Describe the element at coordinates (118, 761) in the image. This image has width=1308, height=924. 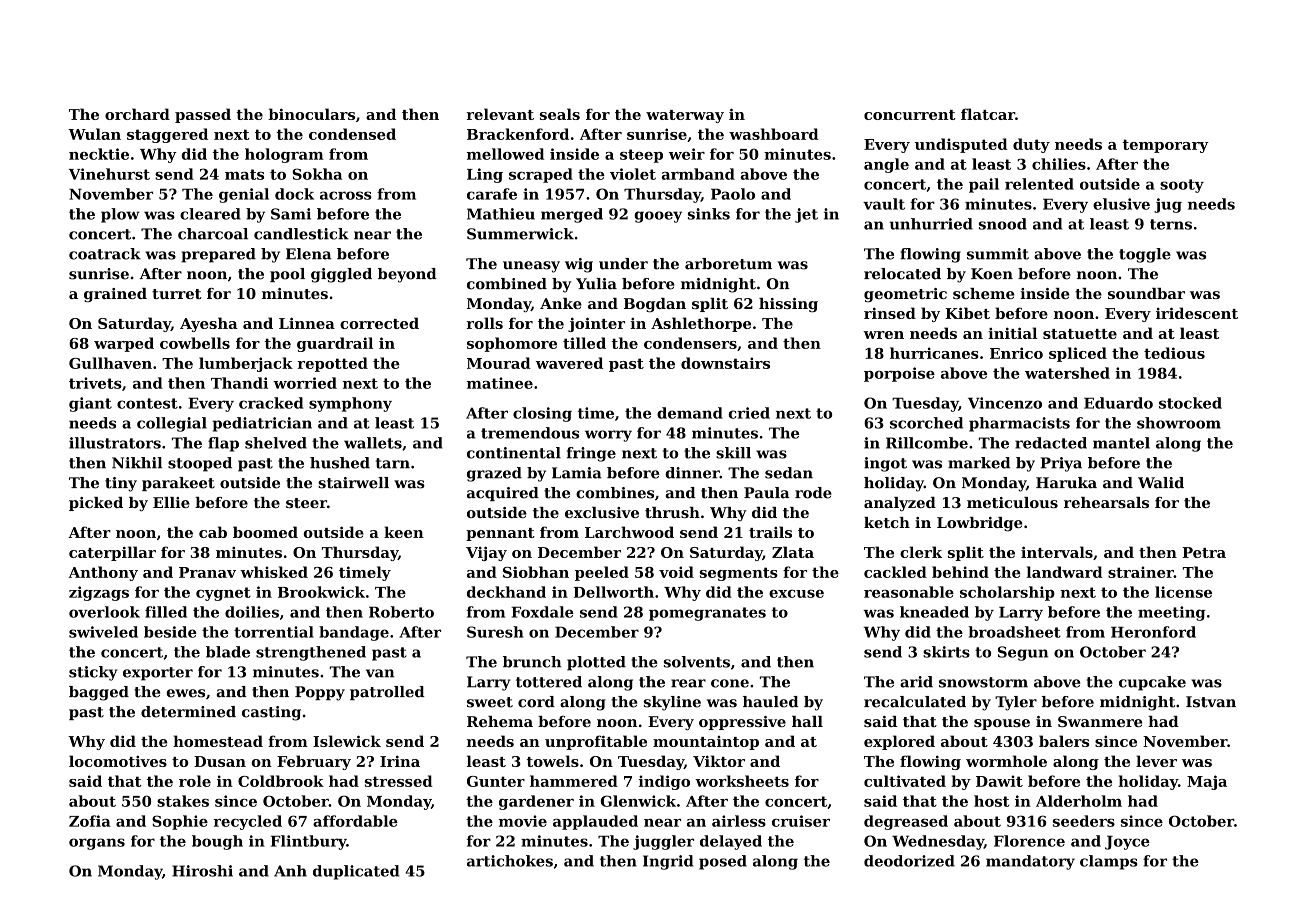
I see `locomotives` at that location.
